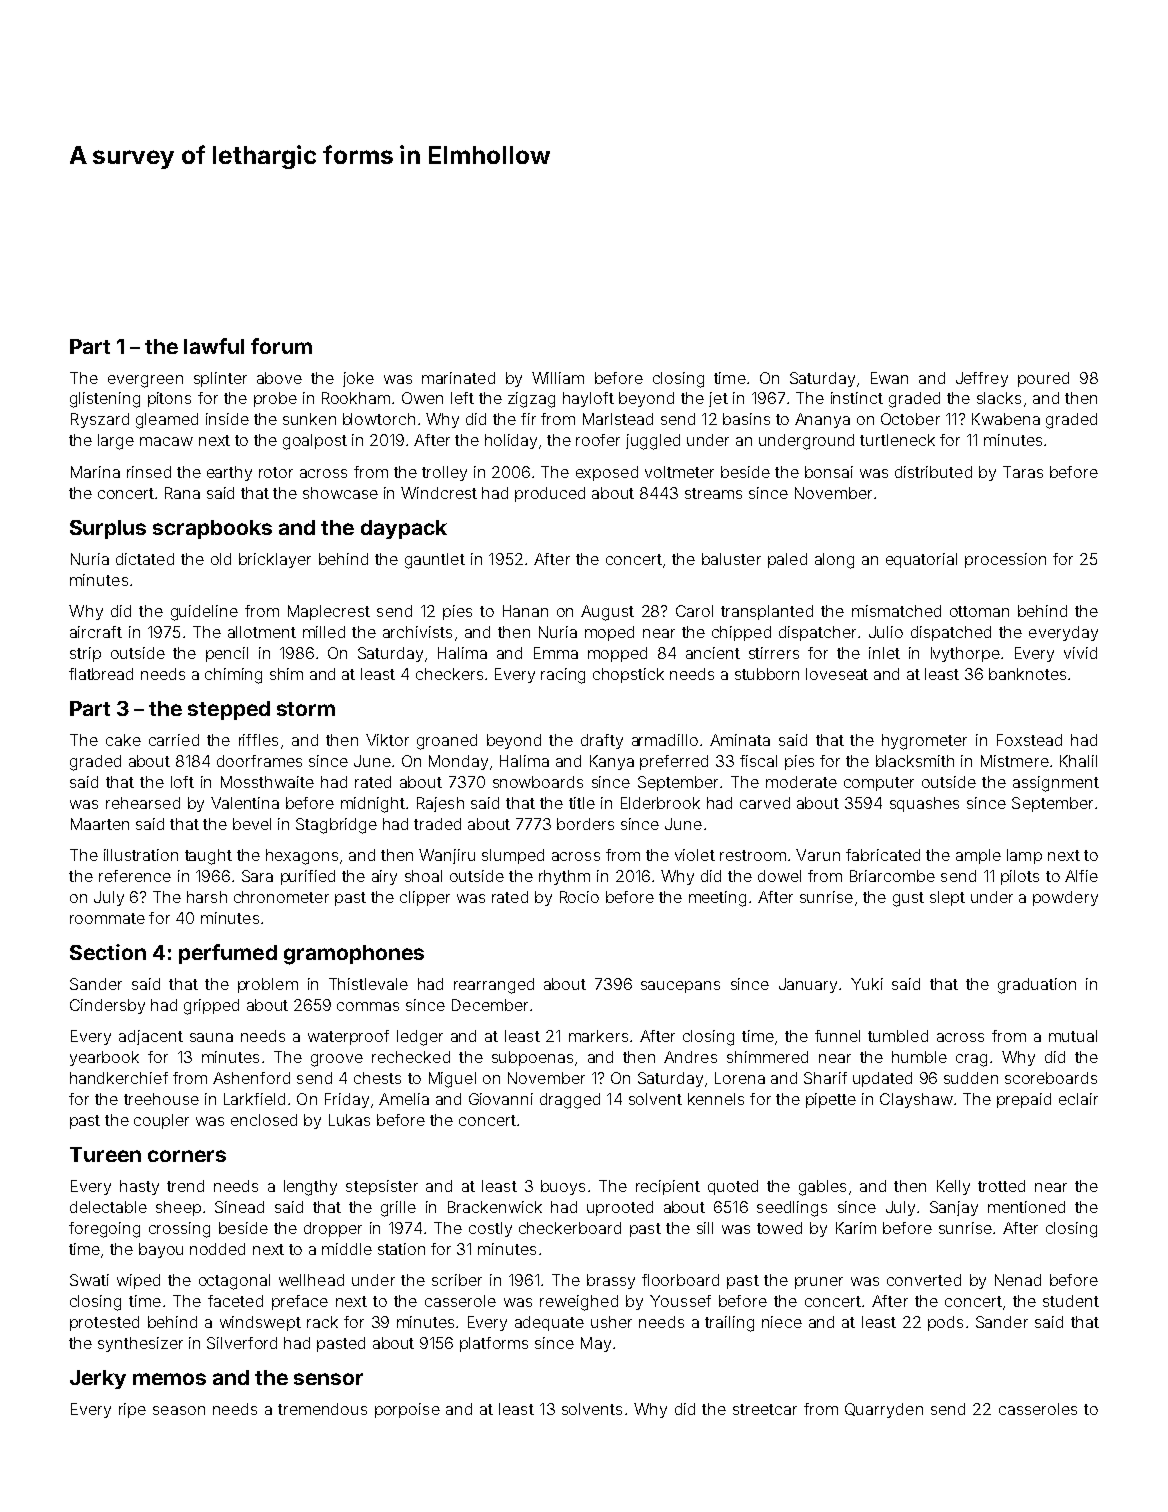 This screenshot has height=1512, width=1168. I want to click on Surplus, so click(108, 529).
